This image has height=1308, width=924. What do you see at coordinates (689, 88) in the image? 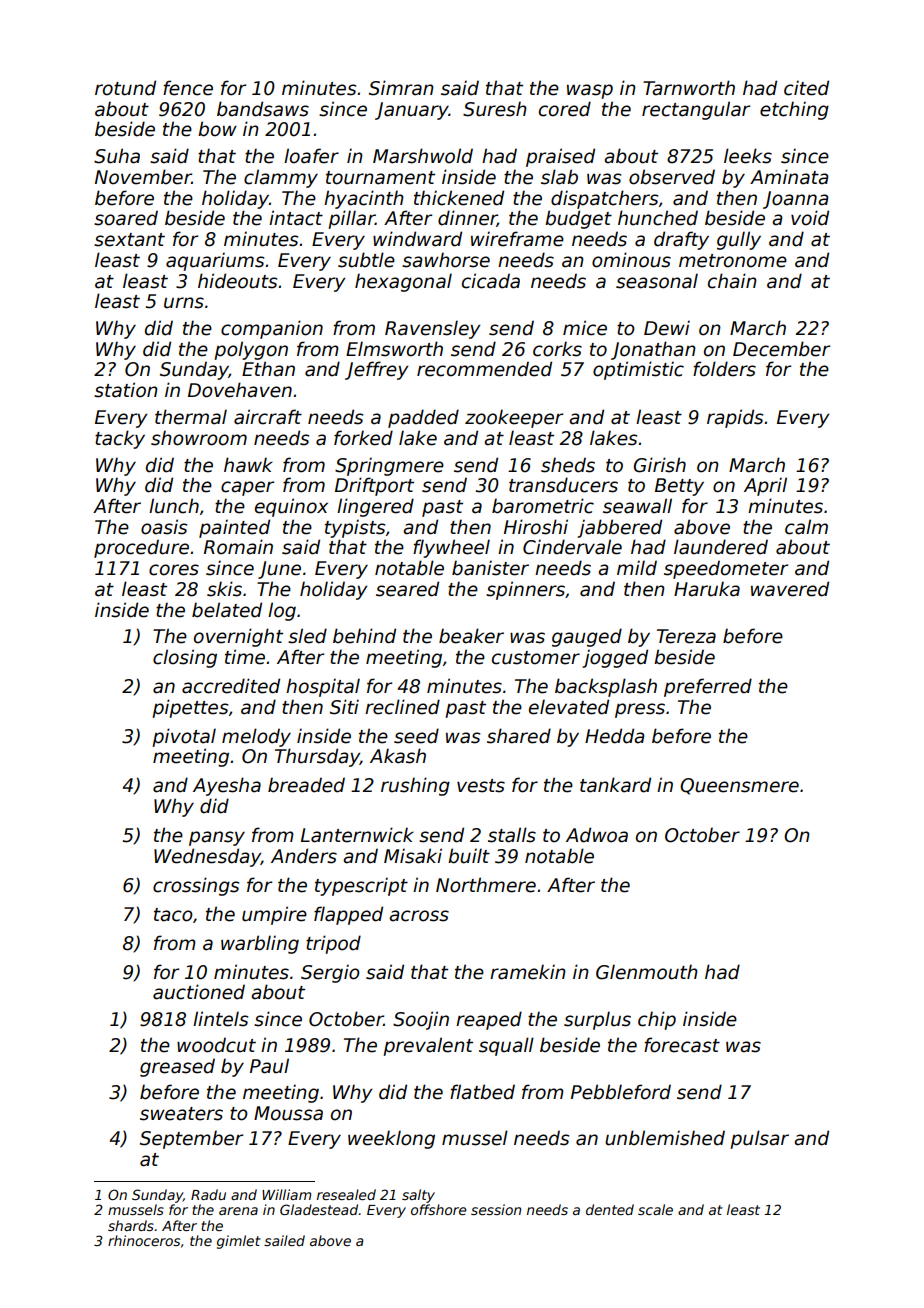
I see `Tarnworth` at bounding box center [689, 88].
